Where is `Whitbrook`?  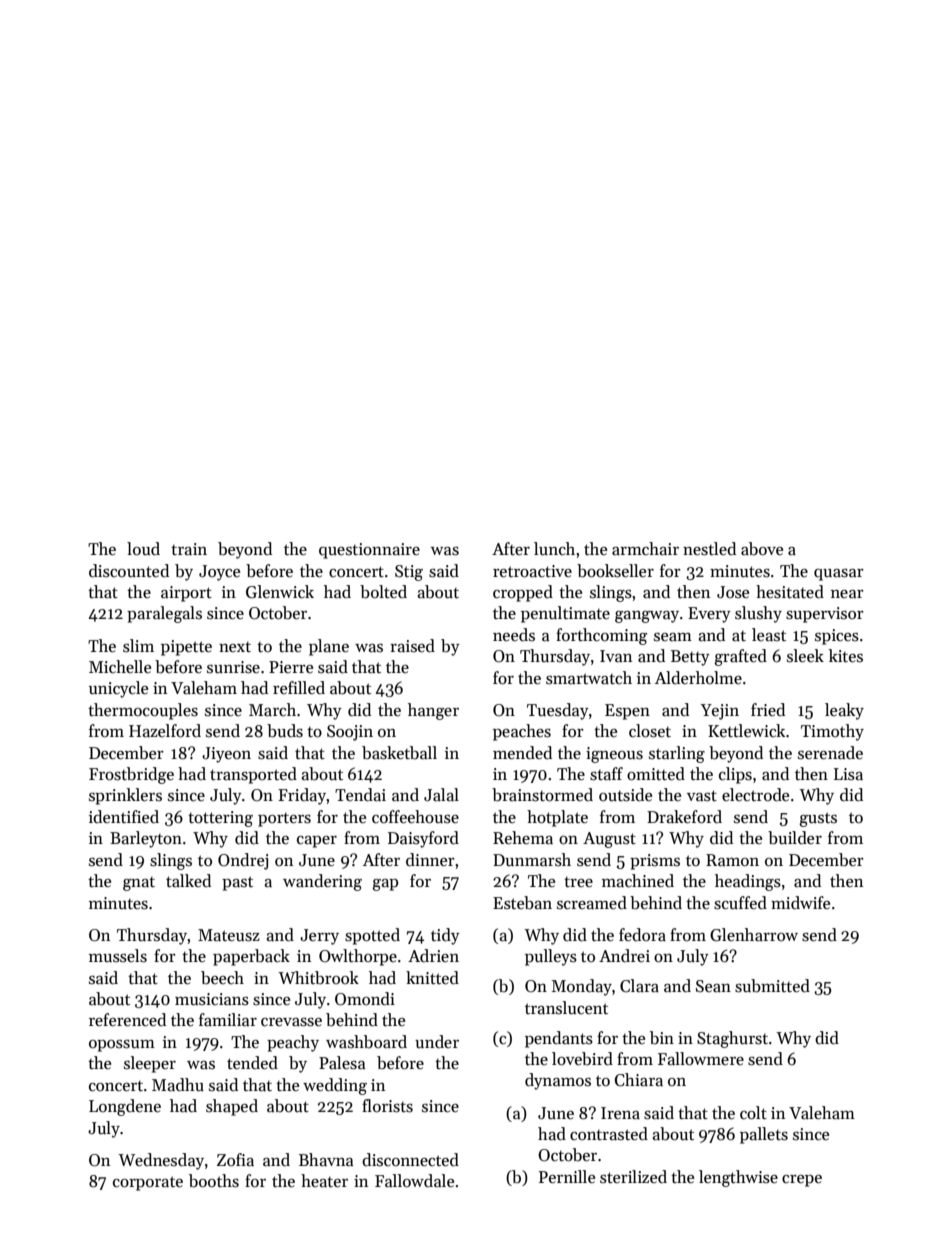
Whitbrook is located at coordinates (318, 978).
